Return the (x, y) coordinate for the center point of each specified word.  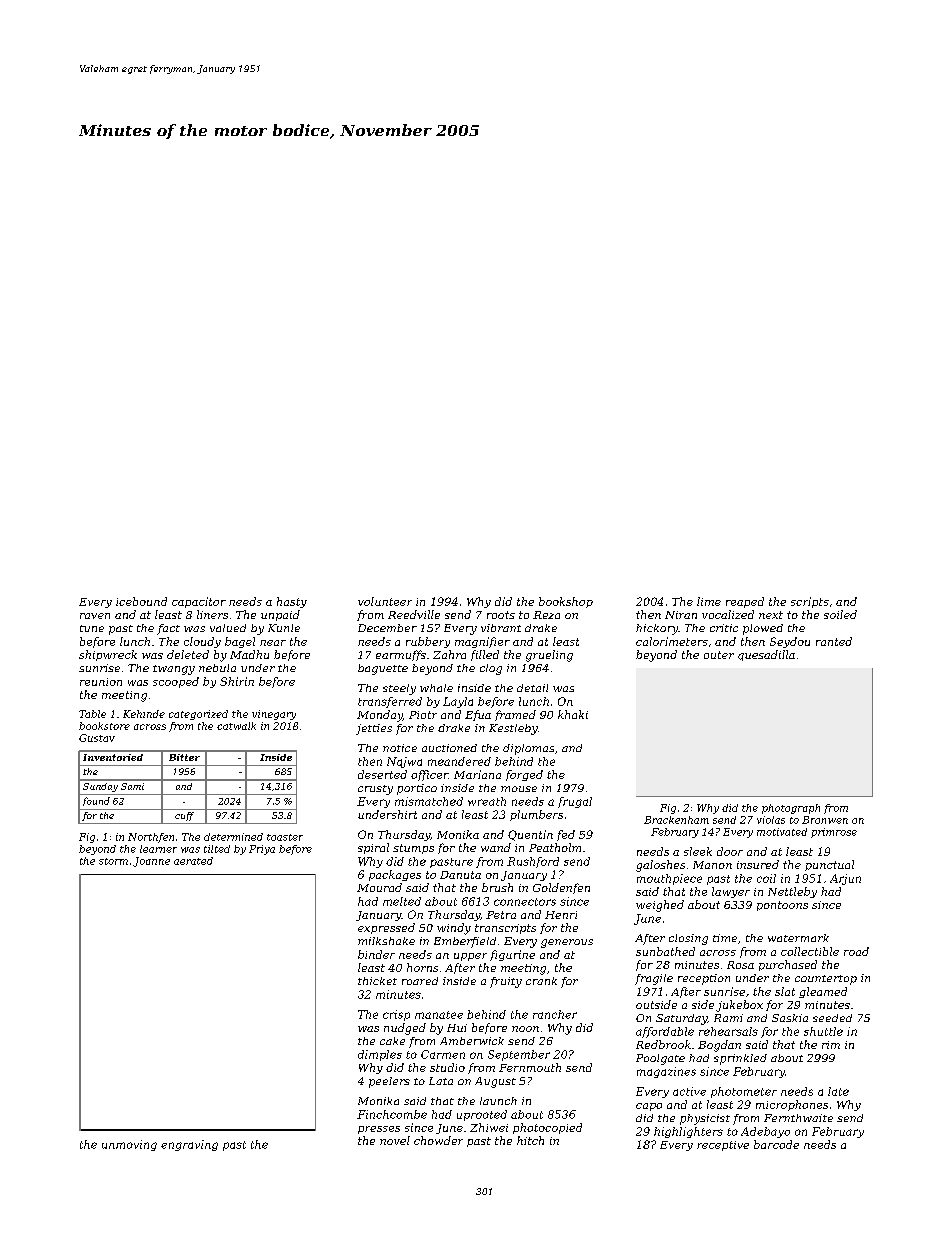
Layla (458, 702)
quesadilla (766, 655)
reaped (745, 602)
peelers (389, 1082)
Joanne (151, 862)
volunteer (385, 601)
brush (497, 887)
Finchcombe (392, 1114)
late (838, 1091)
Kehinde (144, 714)
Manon (712, 865)
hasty (292, 602)
